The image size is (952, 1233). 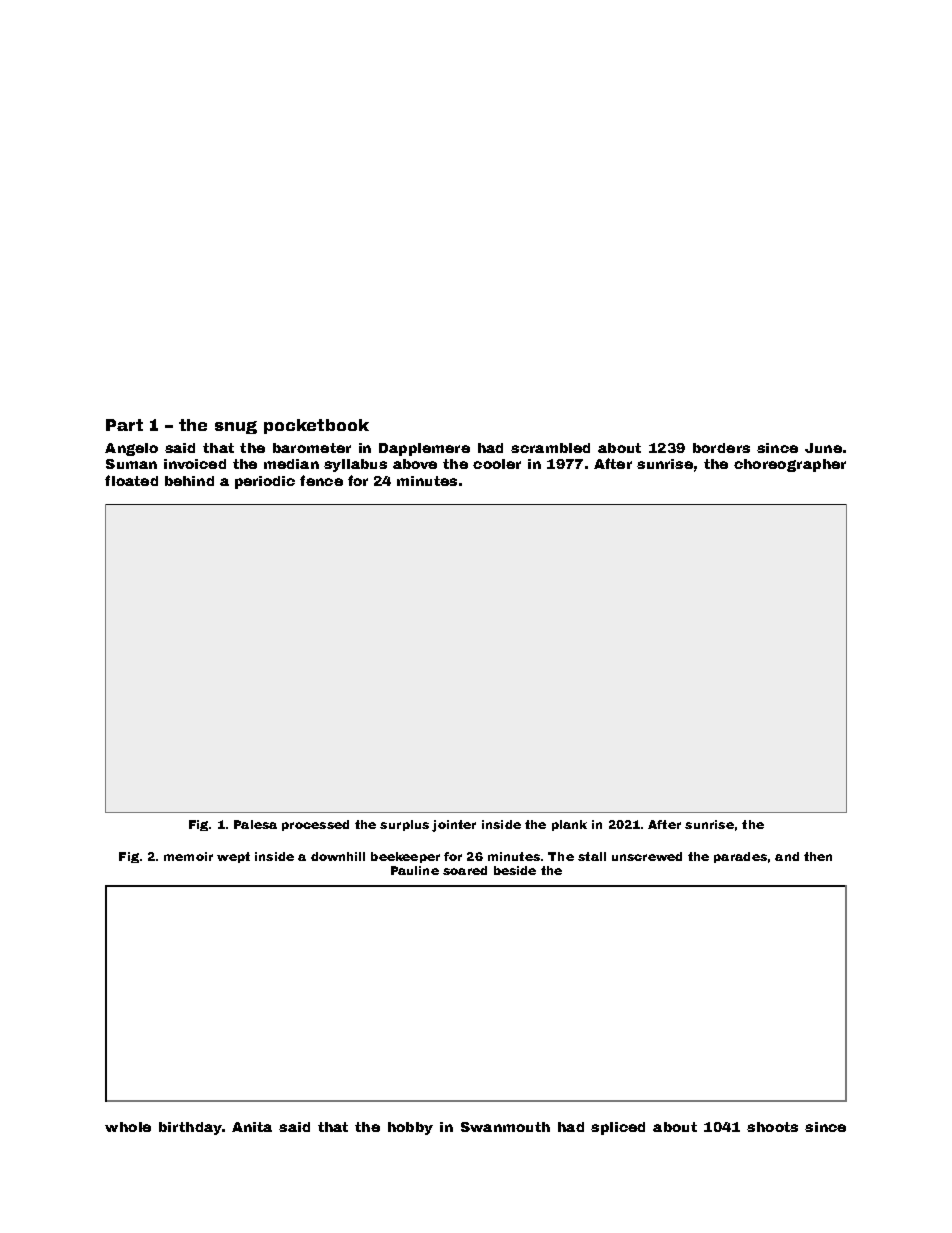 I want to click on spliced, so click(x=618, y=1128).
